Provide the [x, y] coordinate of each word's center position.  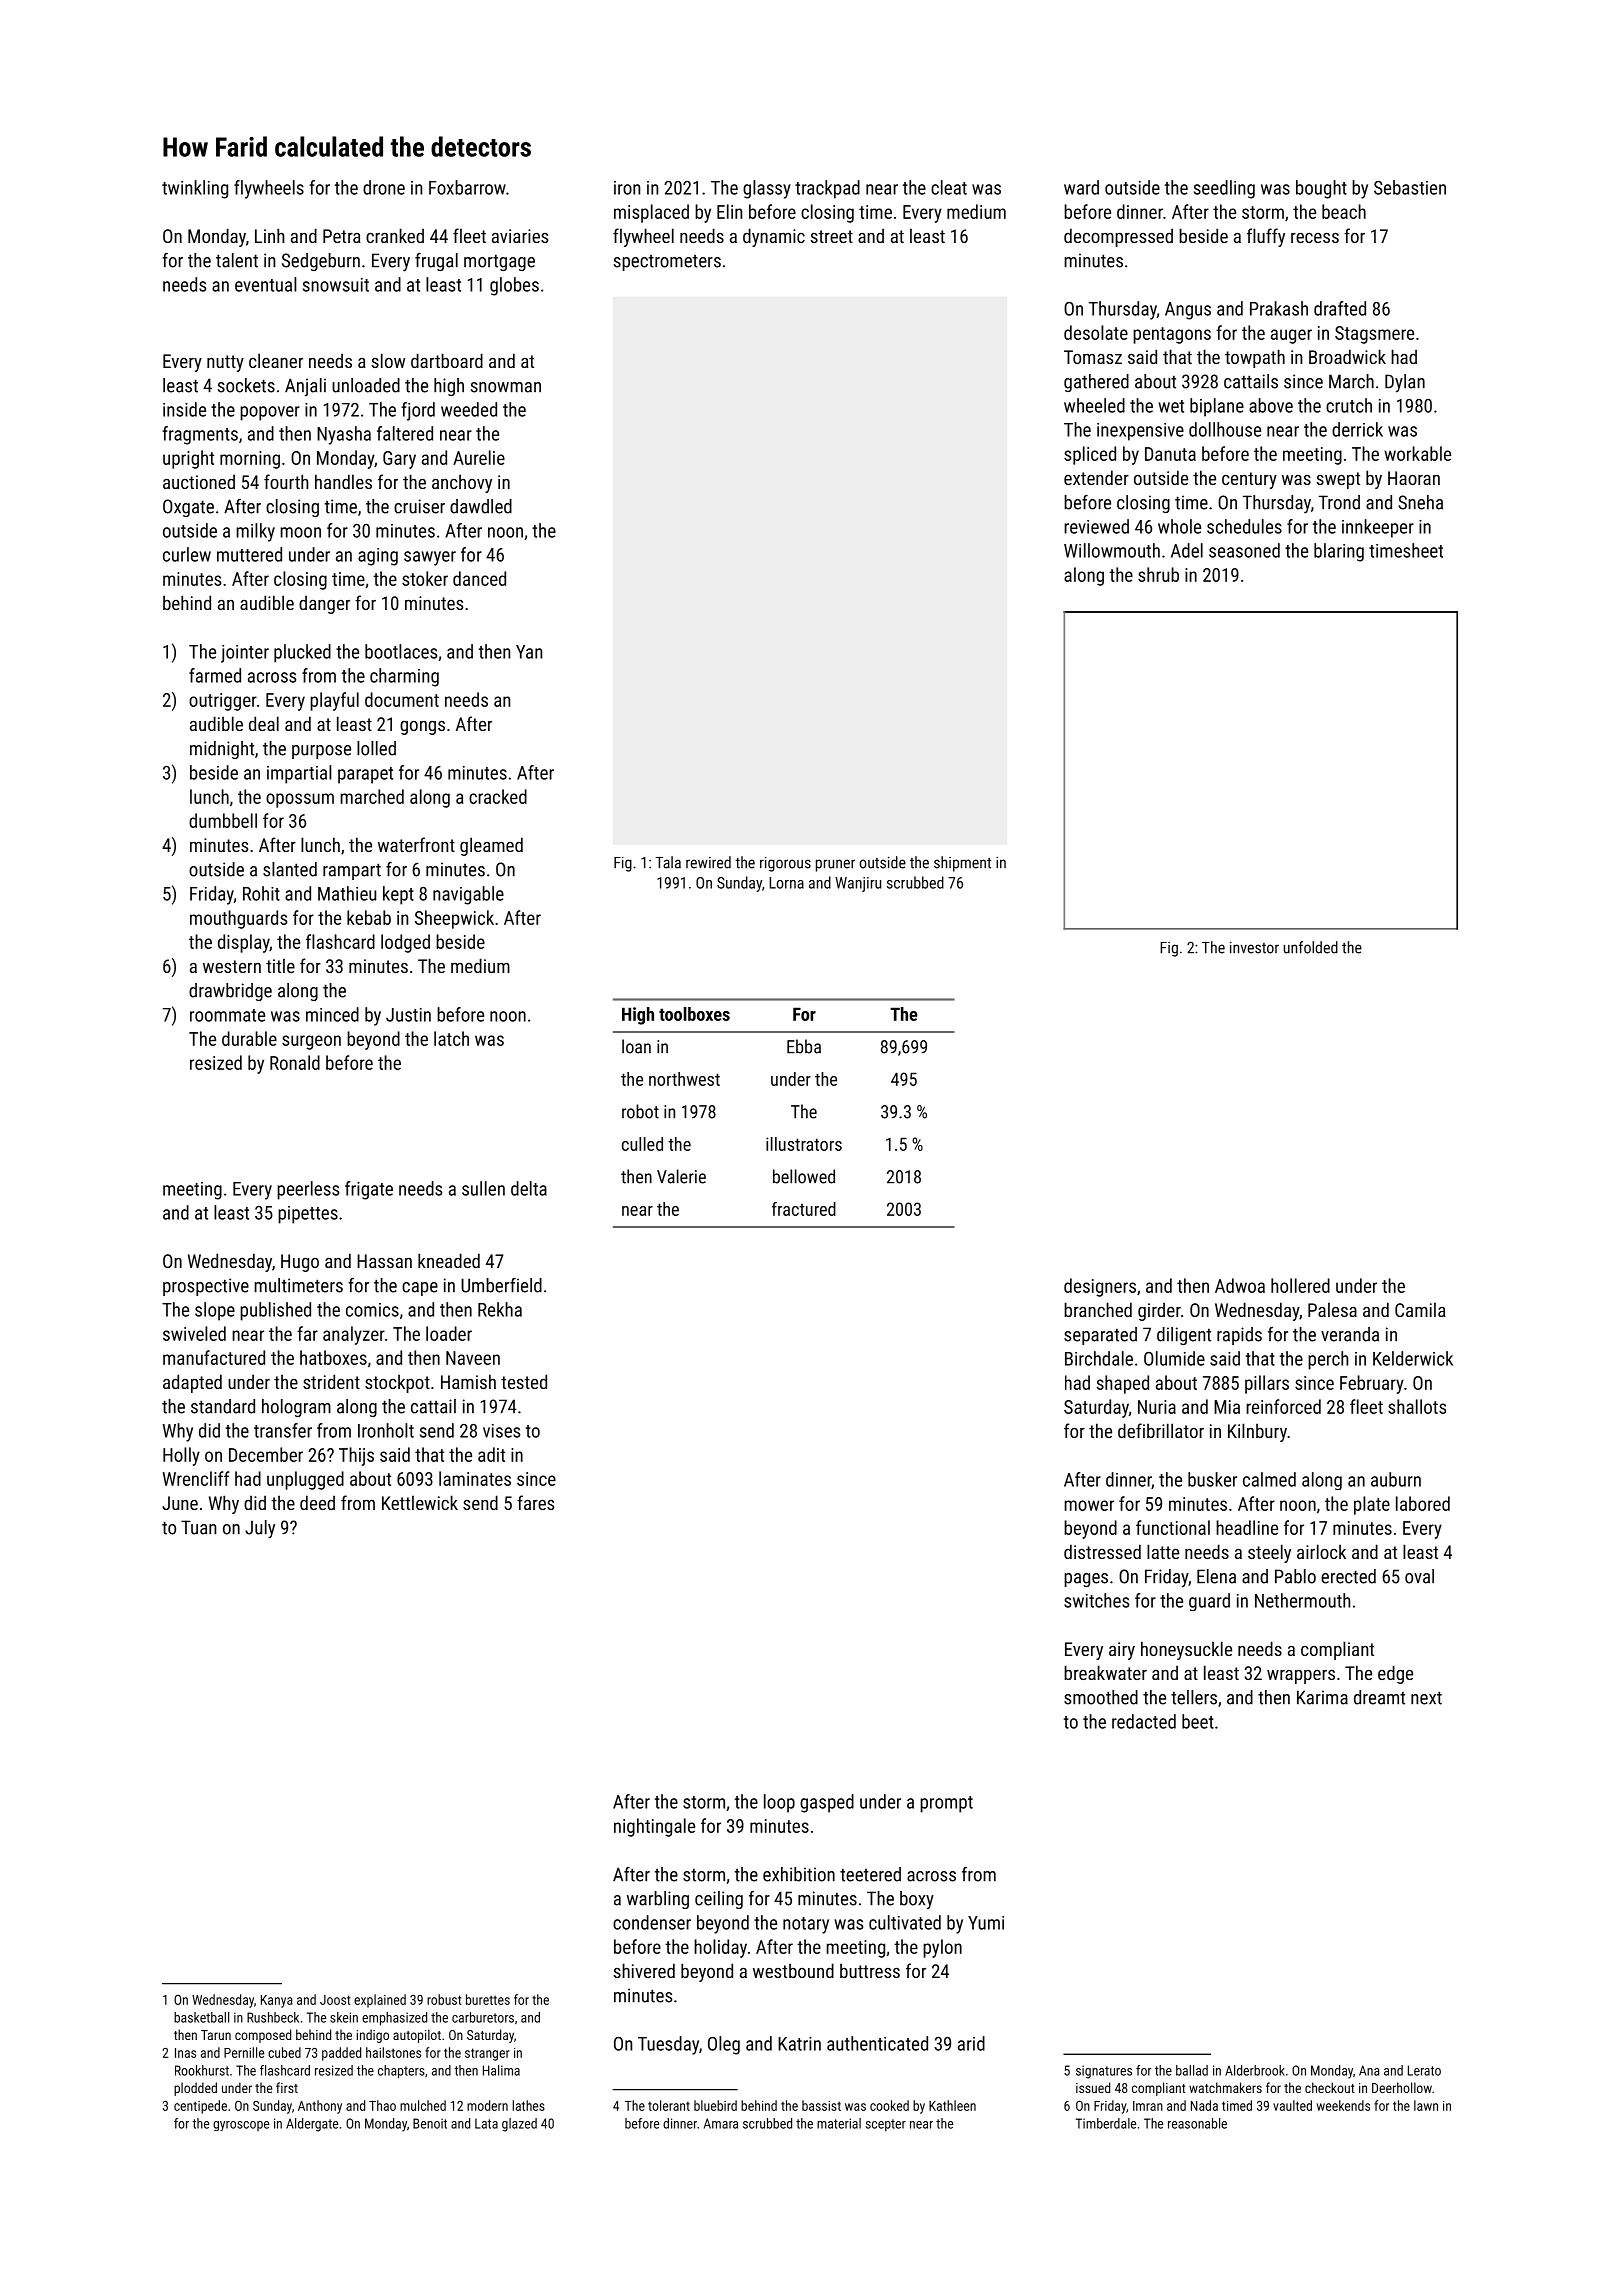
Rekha [500, 1309]
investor [1254, 948]
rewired [708, 862]
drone [384, 187]
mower [1089, 1505]
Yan [529, 652]
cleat [949, 187]
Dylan [1405, 383]
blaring [1339, 552]
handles [343, 481]
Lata [486, 2123]
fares [535, 1502]
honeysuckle [1186, 1650]
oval [1419, 1576]
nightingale [654, 1827]
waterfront [416, 844]
